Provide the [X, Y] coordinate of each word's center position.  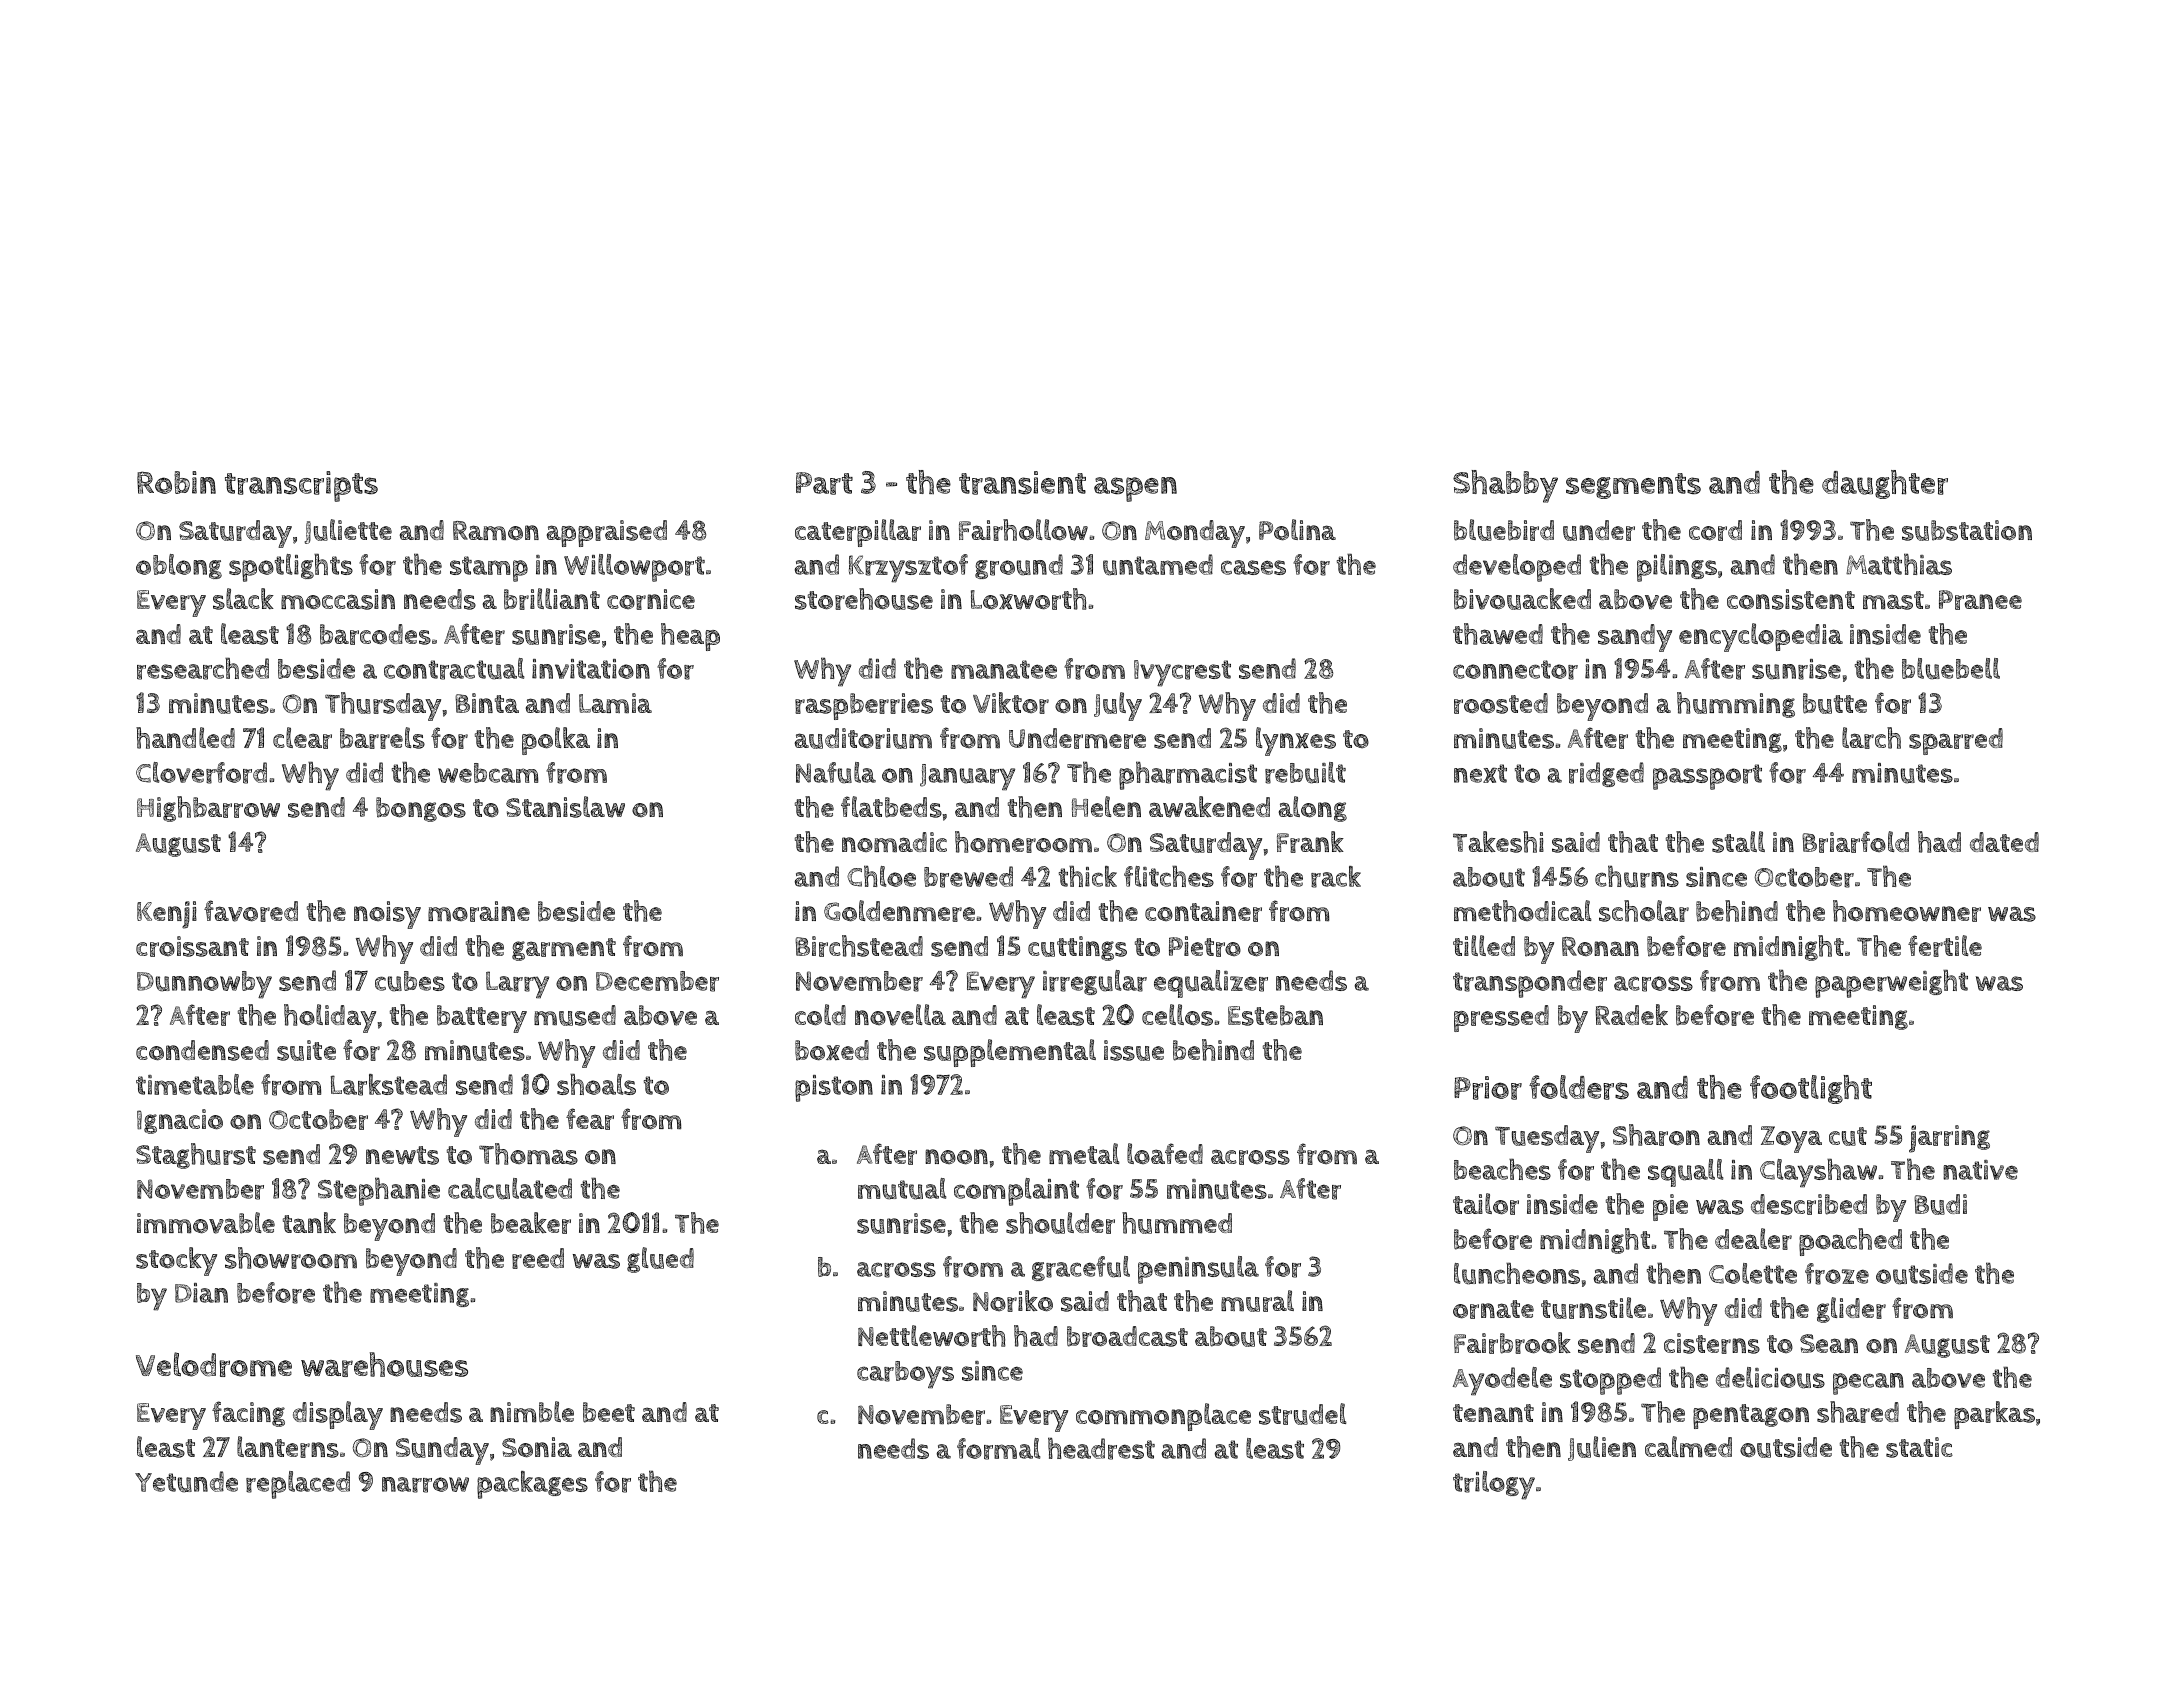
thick [1088, 876]
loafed [1165, 1153]
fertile [1945, 946]
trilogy [1494, 1485]
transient [1022, 483]
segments [1633, 486]
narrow [425, 1485]
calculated [510, 1189]
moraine [479, 911]
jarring [1949, 1139]
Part [824, 483]
